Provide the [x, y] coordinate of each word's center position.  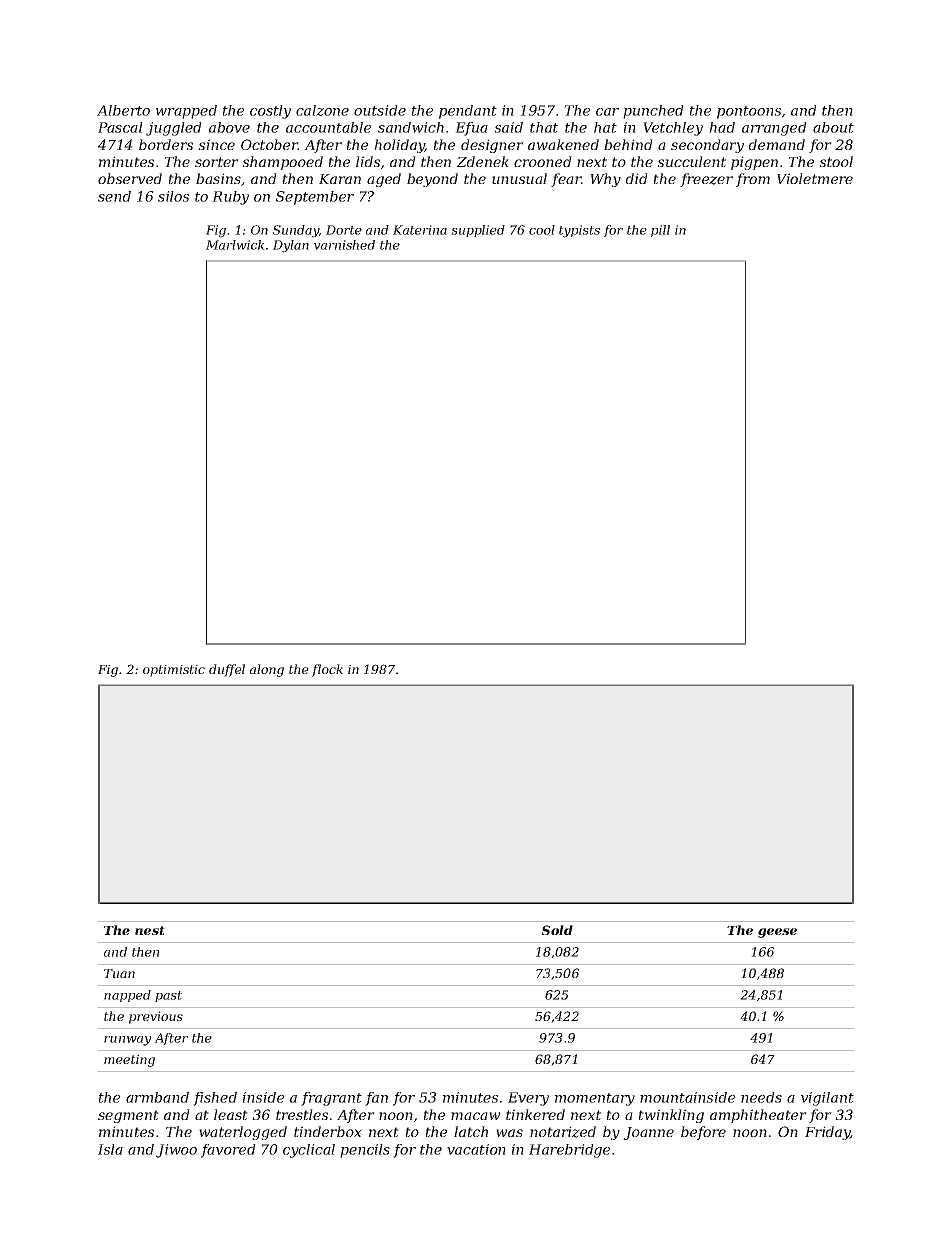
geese [777, 933]
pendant [468, 112]
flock [327, 670]
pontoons [749, 112]
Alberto [123, 110]
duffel [227, 670]
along [267, 670]
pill [660, 231]
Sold [557, 930]
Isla [110, 1149]
